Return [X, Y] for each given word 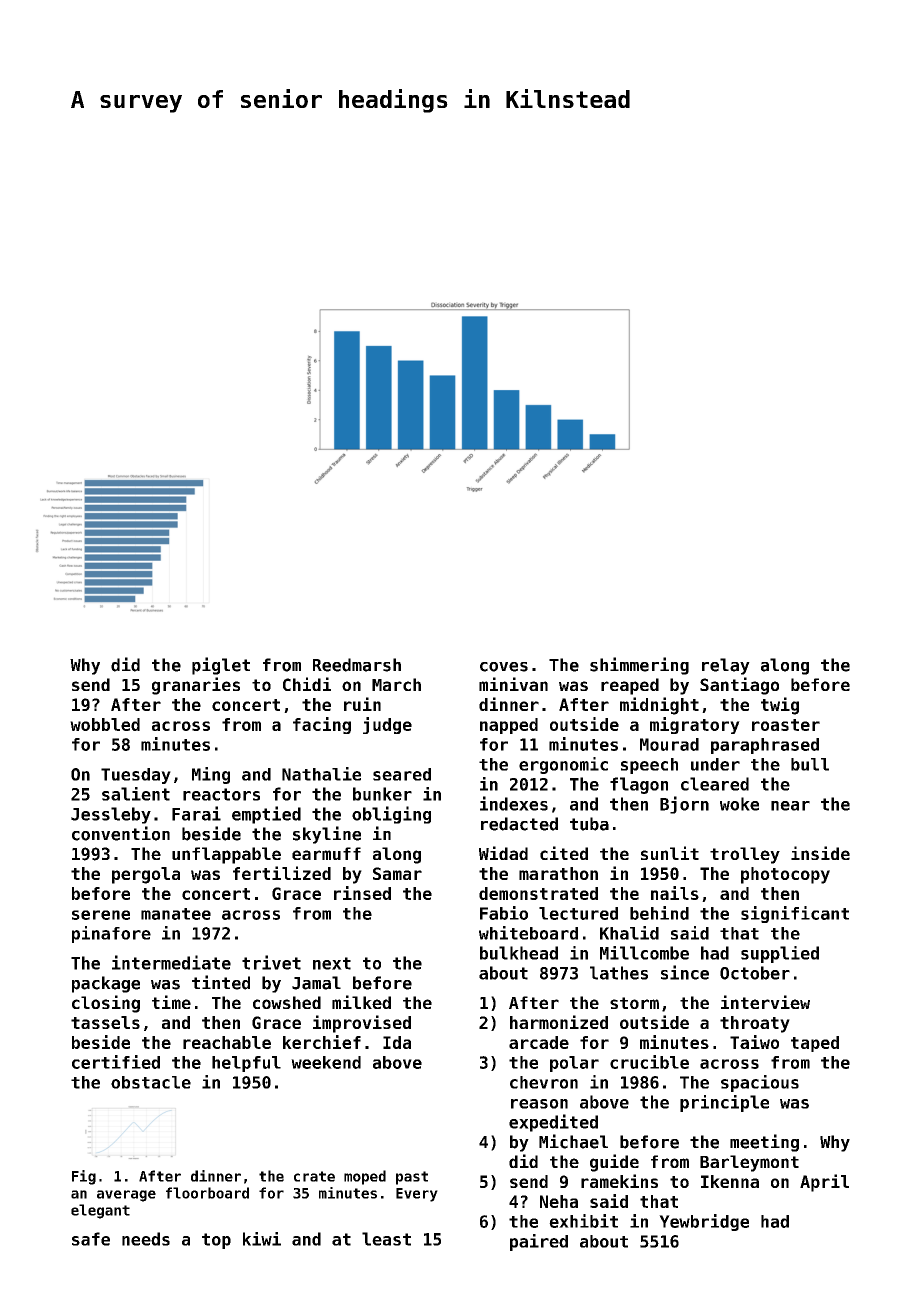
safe [91, 1239]
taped [815, 1044]
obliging [391, 815]
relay [726, 666]
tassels [105, 1022]
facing [322, 725]
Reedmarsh [357, 665]
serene [101, 915]
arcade [539, 1042]
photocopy [785, 875]
